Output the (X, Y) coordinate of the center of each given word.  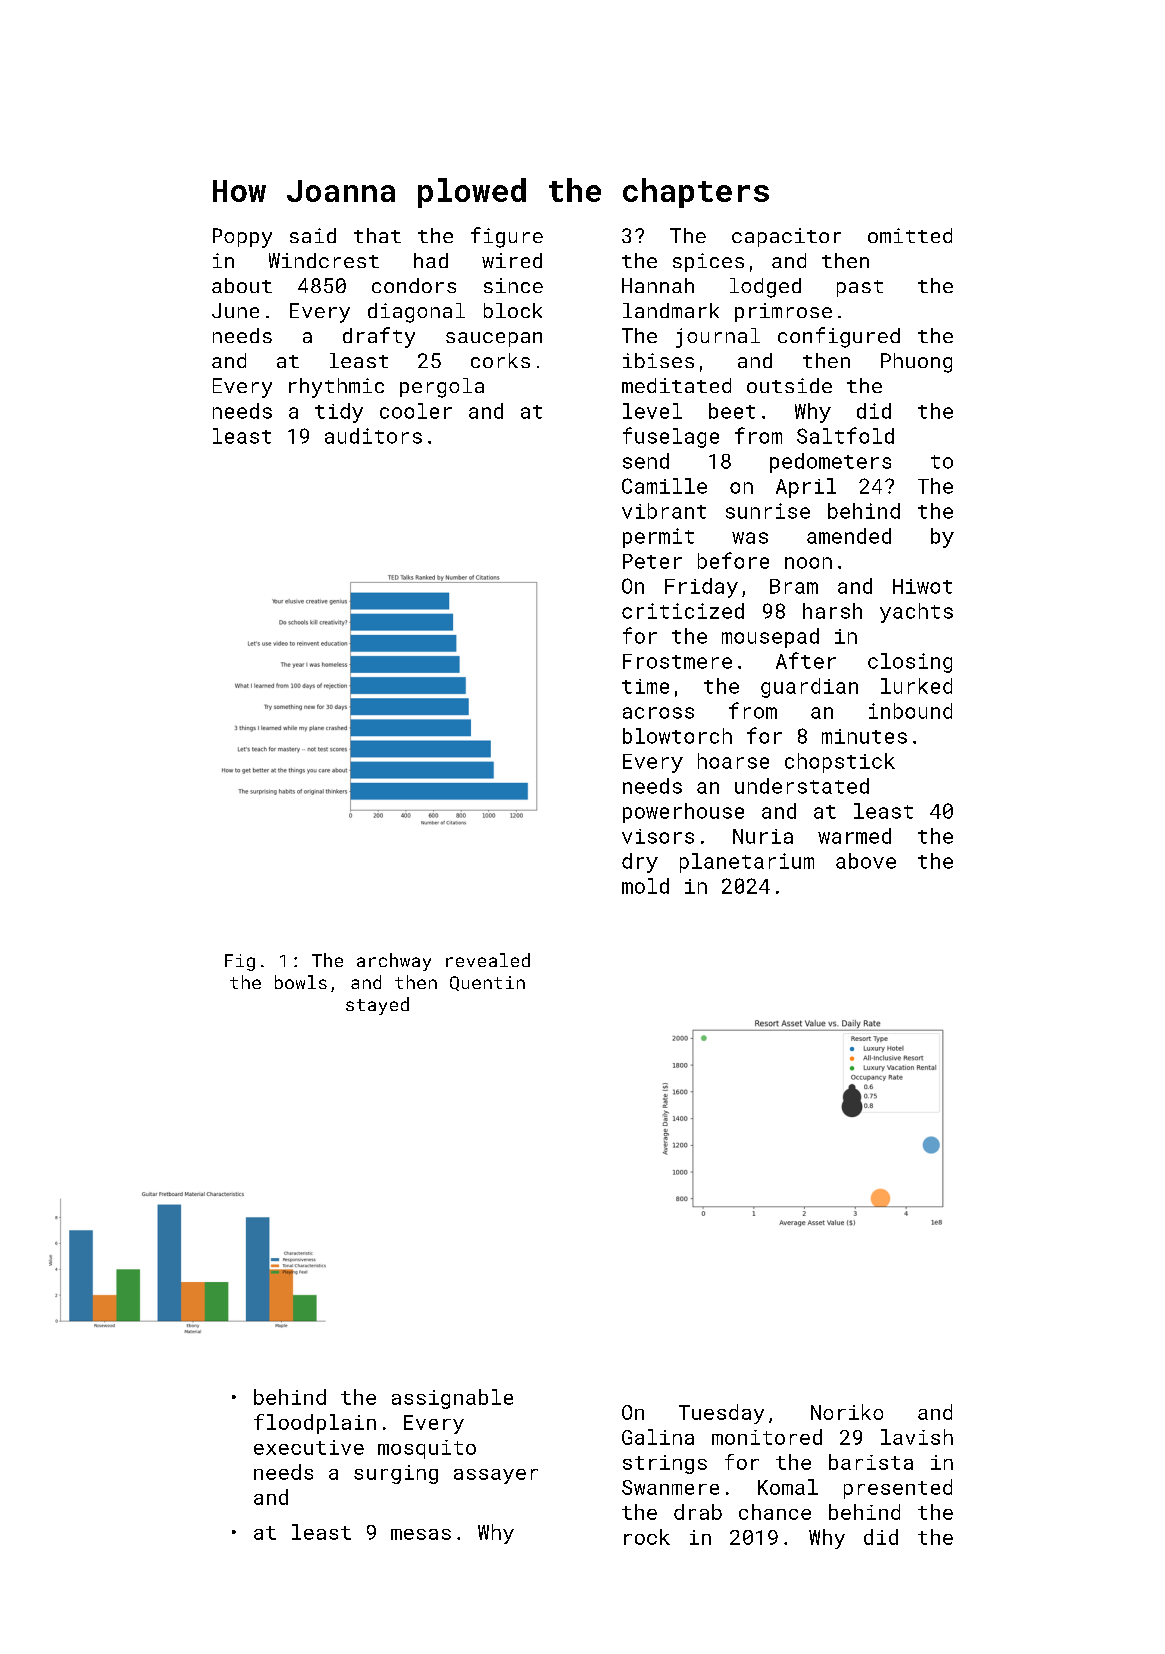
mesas (421, 1534)
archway (394, 962)
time (645, 686)
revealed (488, 960)
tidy (339, 413)
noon (808, 563)
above (866, 861)
